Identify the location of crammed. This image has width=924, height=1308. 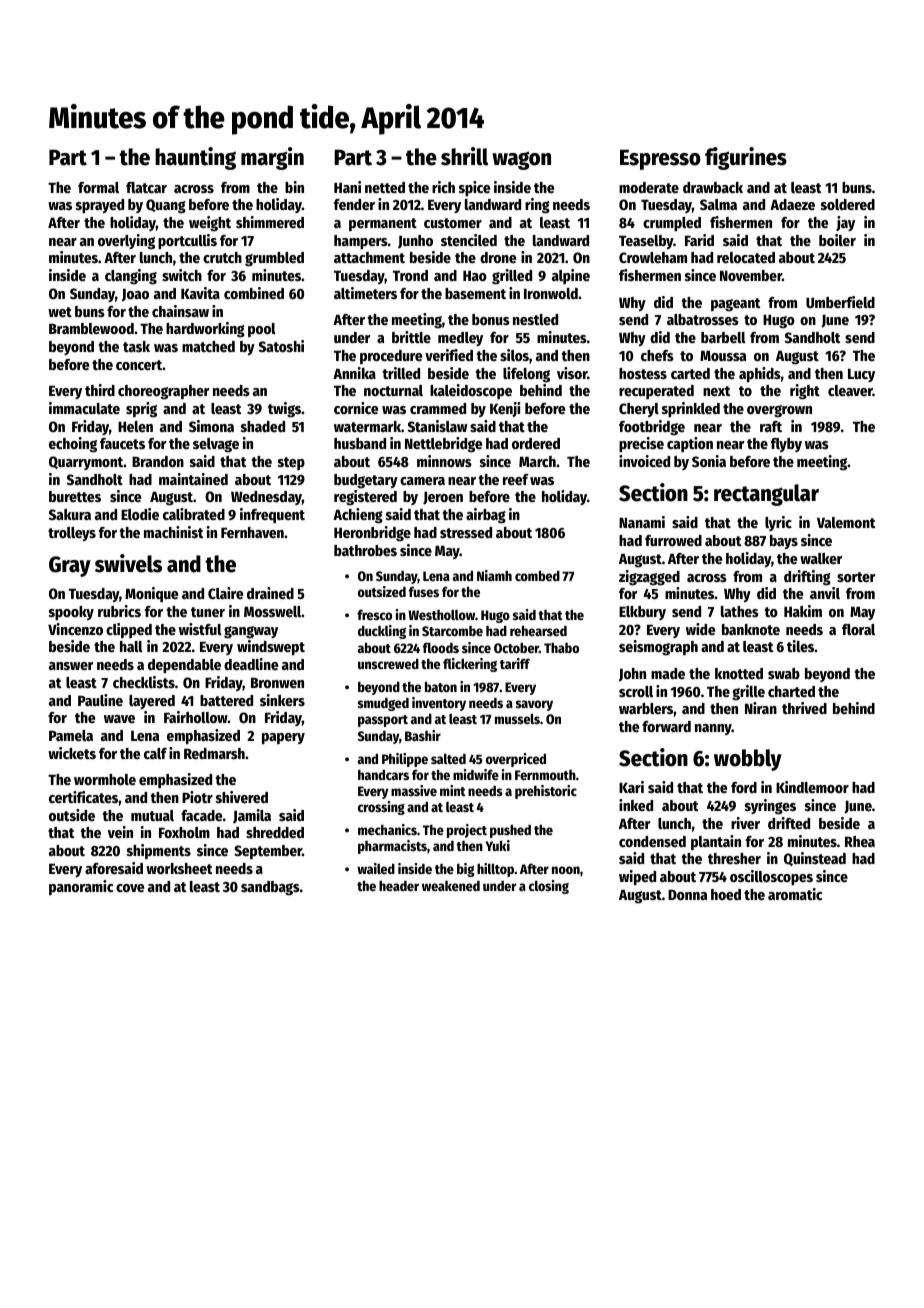
(438, 408).
